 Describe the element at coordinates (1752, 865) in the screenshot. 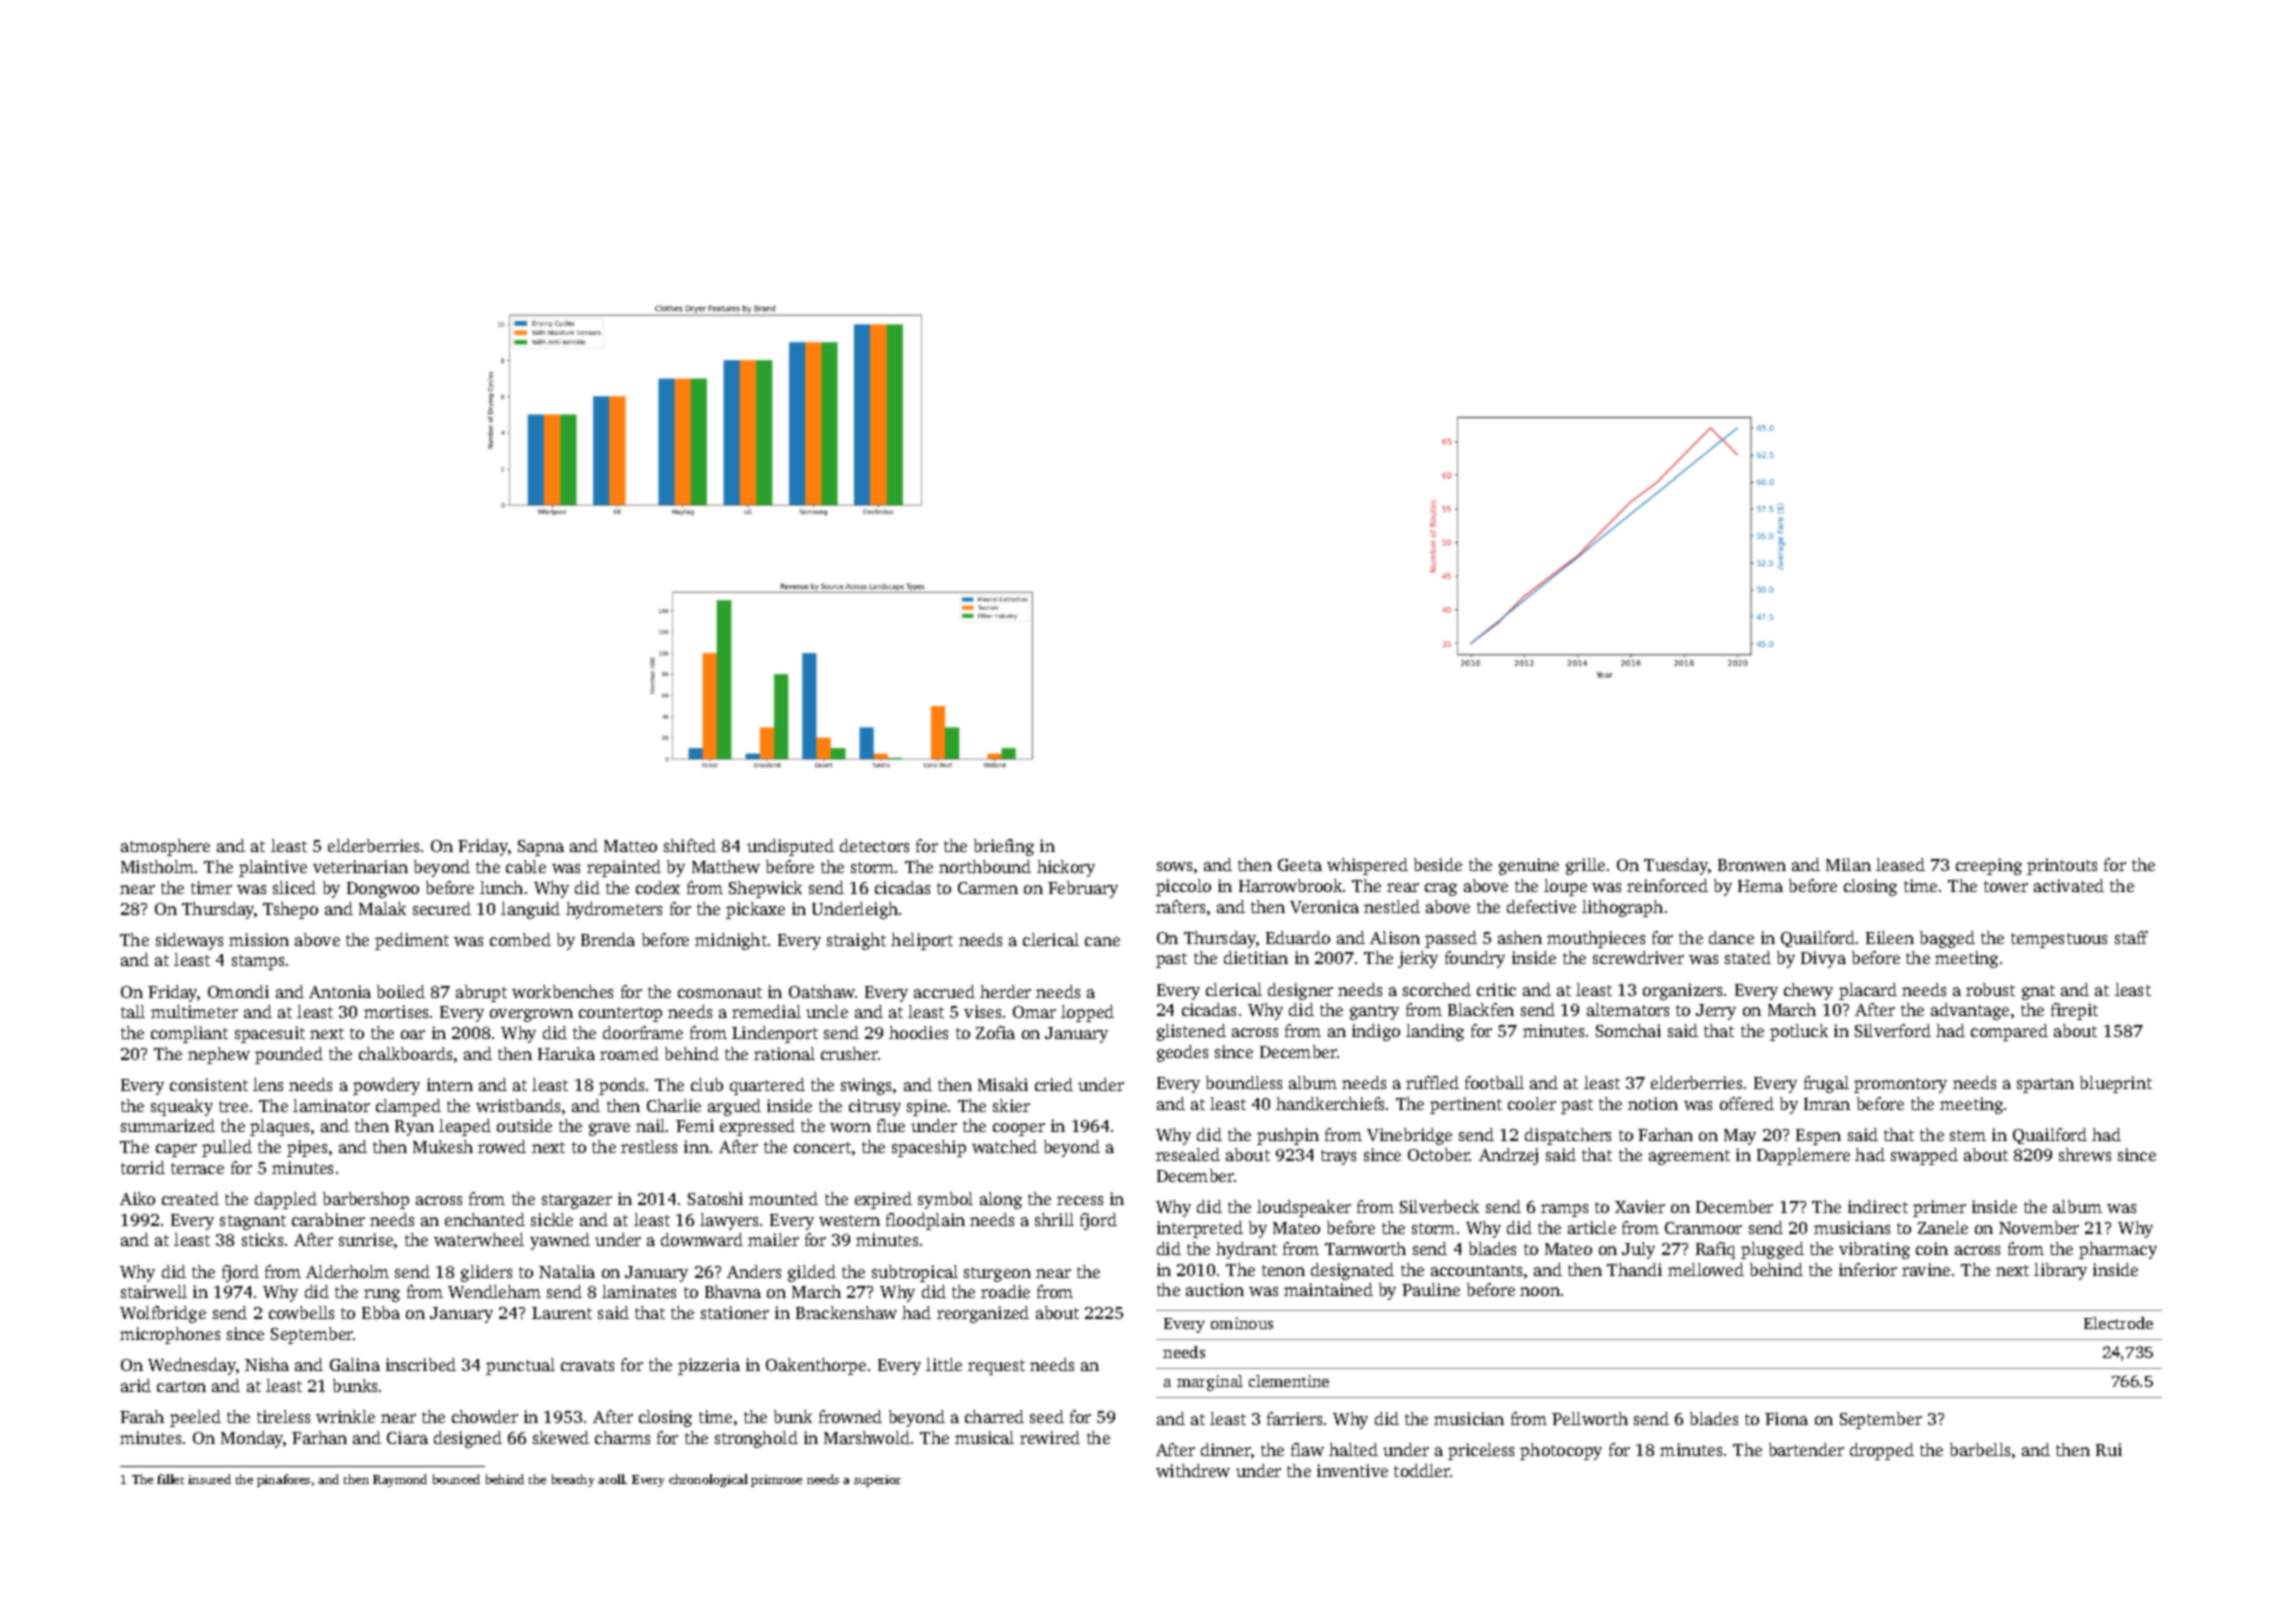

I see `Bronwen` at that location.
